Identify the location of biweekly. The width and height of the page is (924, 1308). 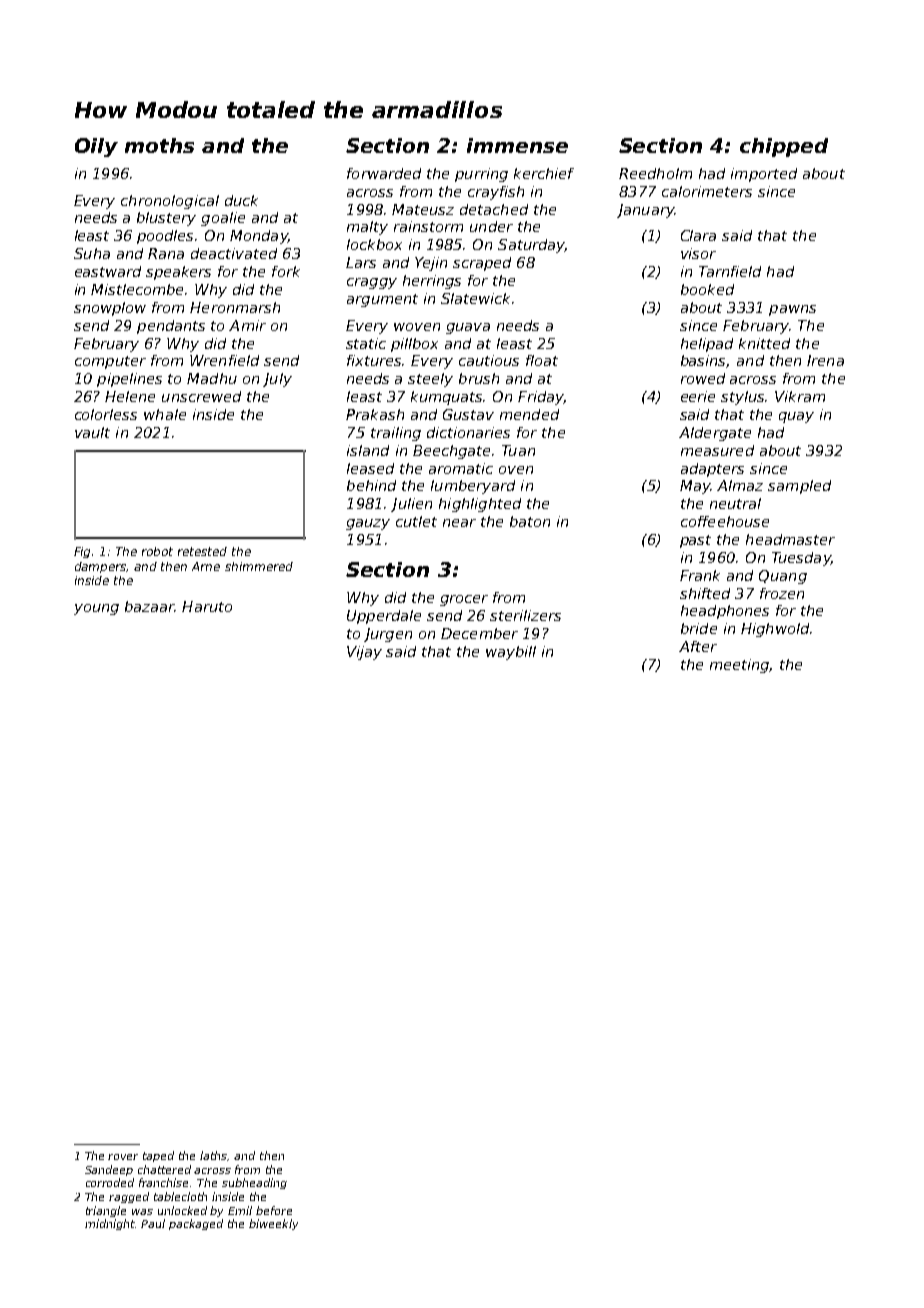
(273, 1224).
